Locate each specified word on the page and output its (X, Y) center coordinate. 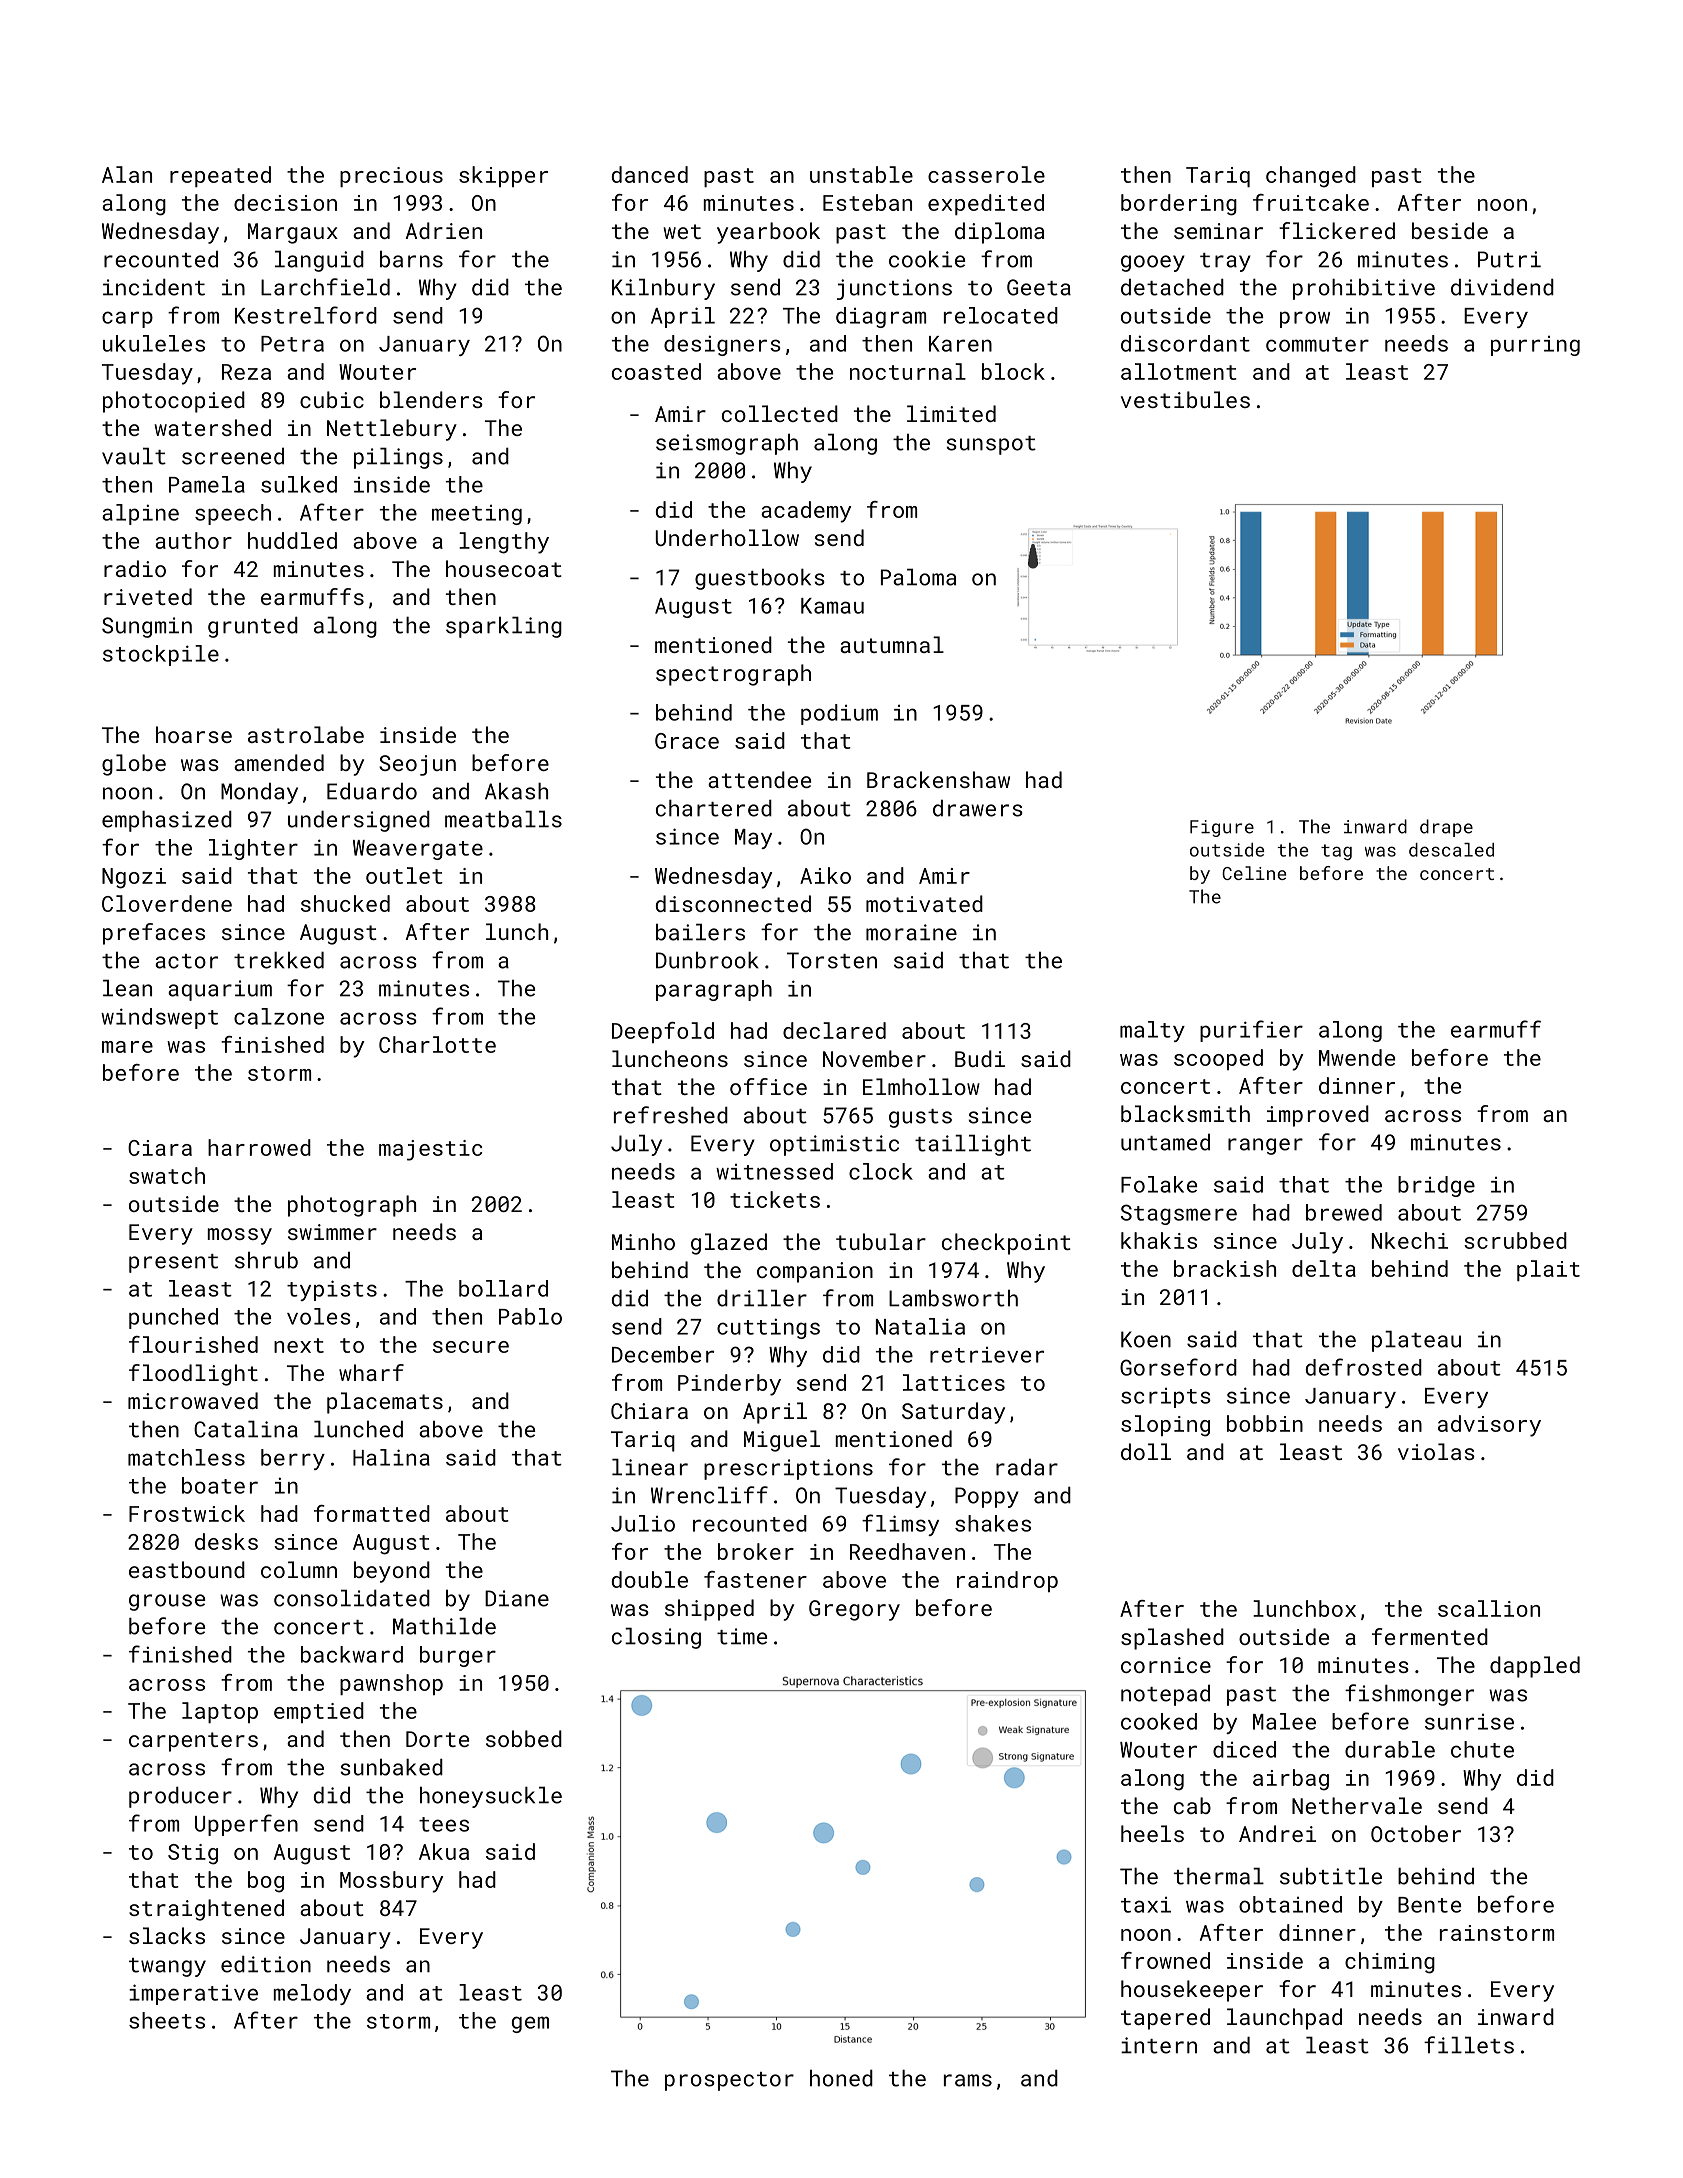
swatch (167, 1175)
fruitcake (1311, 202)
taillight (973, 1145)
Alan (127, 174)
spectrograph (733, 675)
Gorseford (1178, 1367)
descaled (1451, 850)
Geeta (1039, 287)
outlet (404, 875)
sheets (167, 2020)
